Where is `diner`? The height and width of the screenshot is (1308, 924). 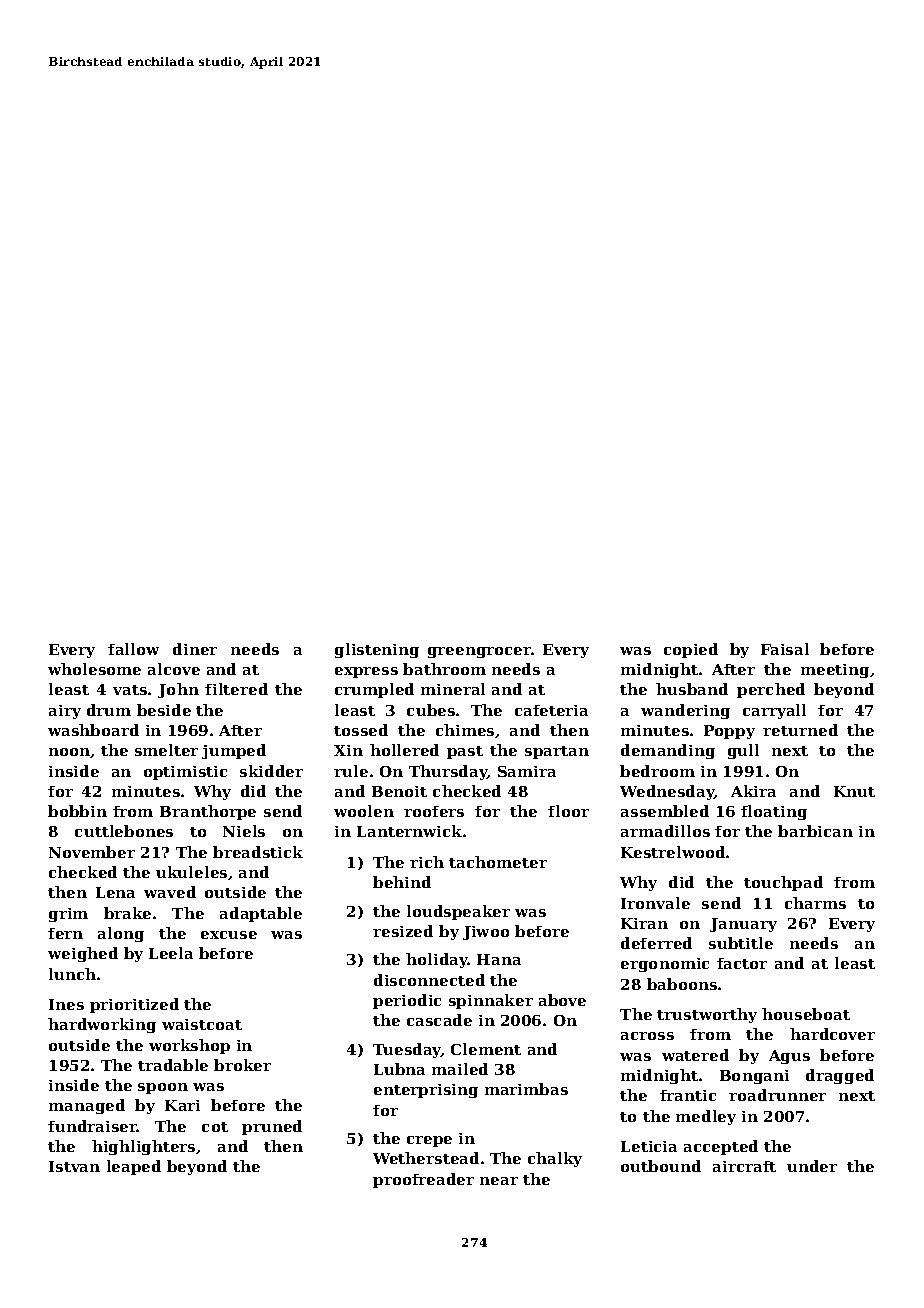 diner is located at coordinates (195, 649).
